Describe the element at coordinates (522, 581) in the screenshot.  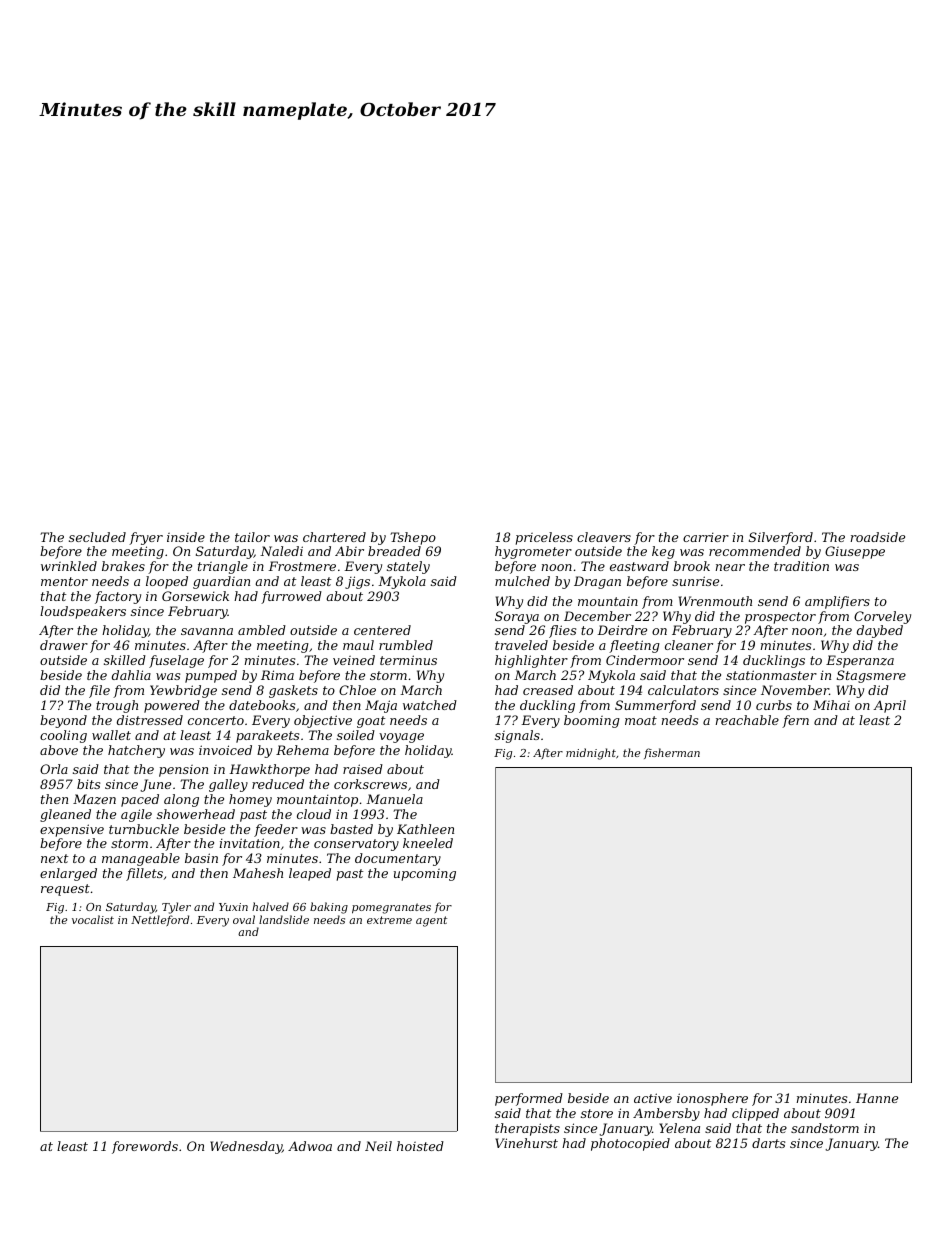
I see `mulched` at that location.
